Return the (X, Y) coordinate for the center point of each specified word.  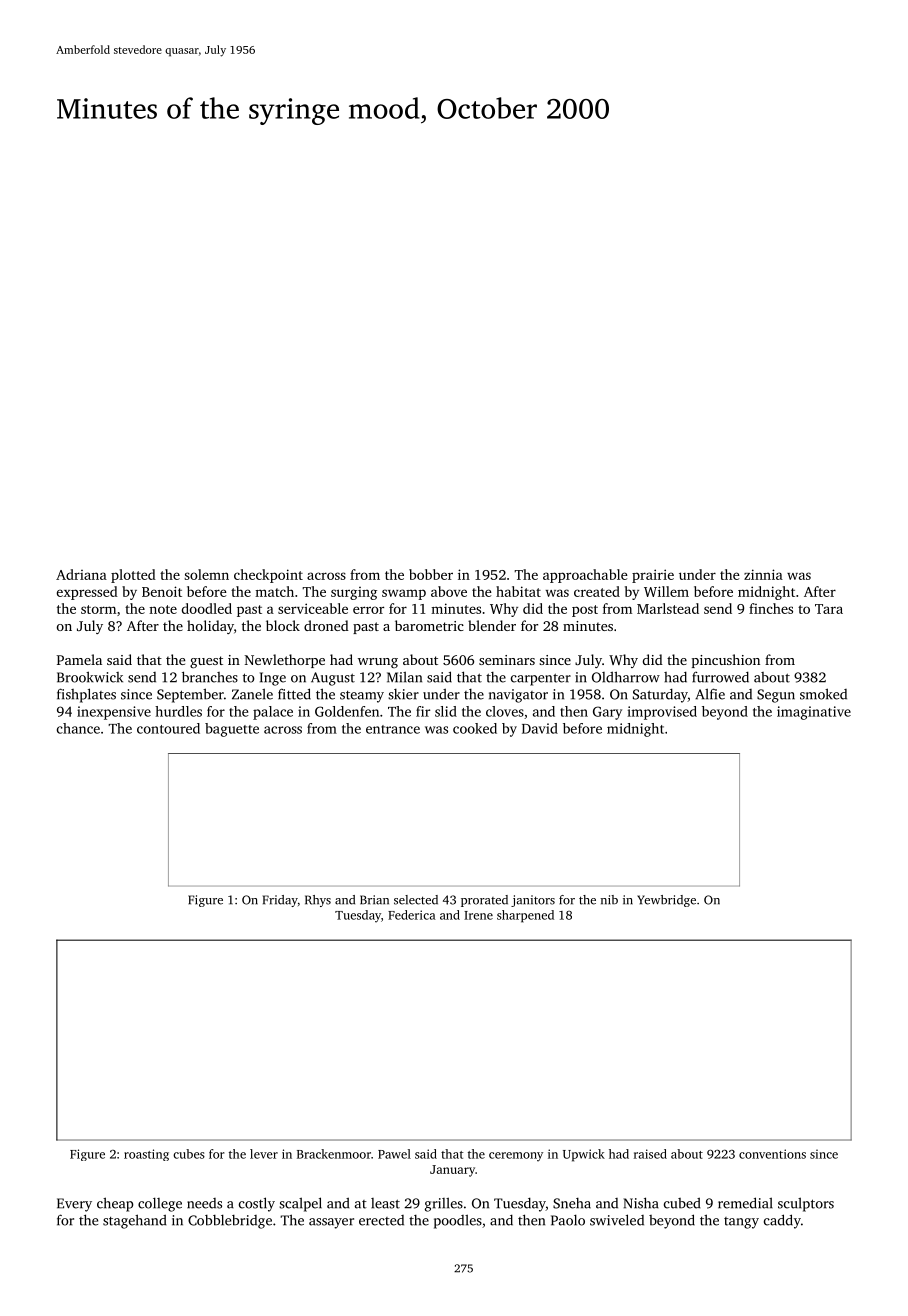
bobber (431, 574)
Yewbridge (666, 901)
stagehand (134, 1221)
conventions (772, 1154)
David (540, 728)
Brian (374, 900)
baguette (232, 730)
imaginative (814, 713)
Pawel (394, 1154)
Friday (280, 901)
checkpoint (268, 576)
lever (264, 1154)
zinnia (763, 574)
